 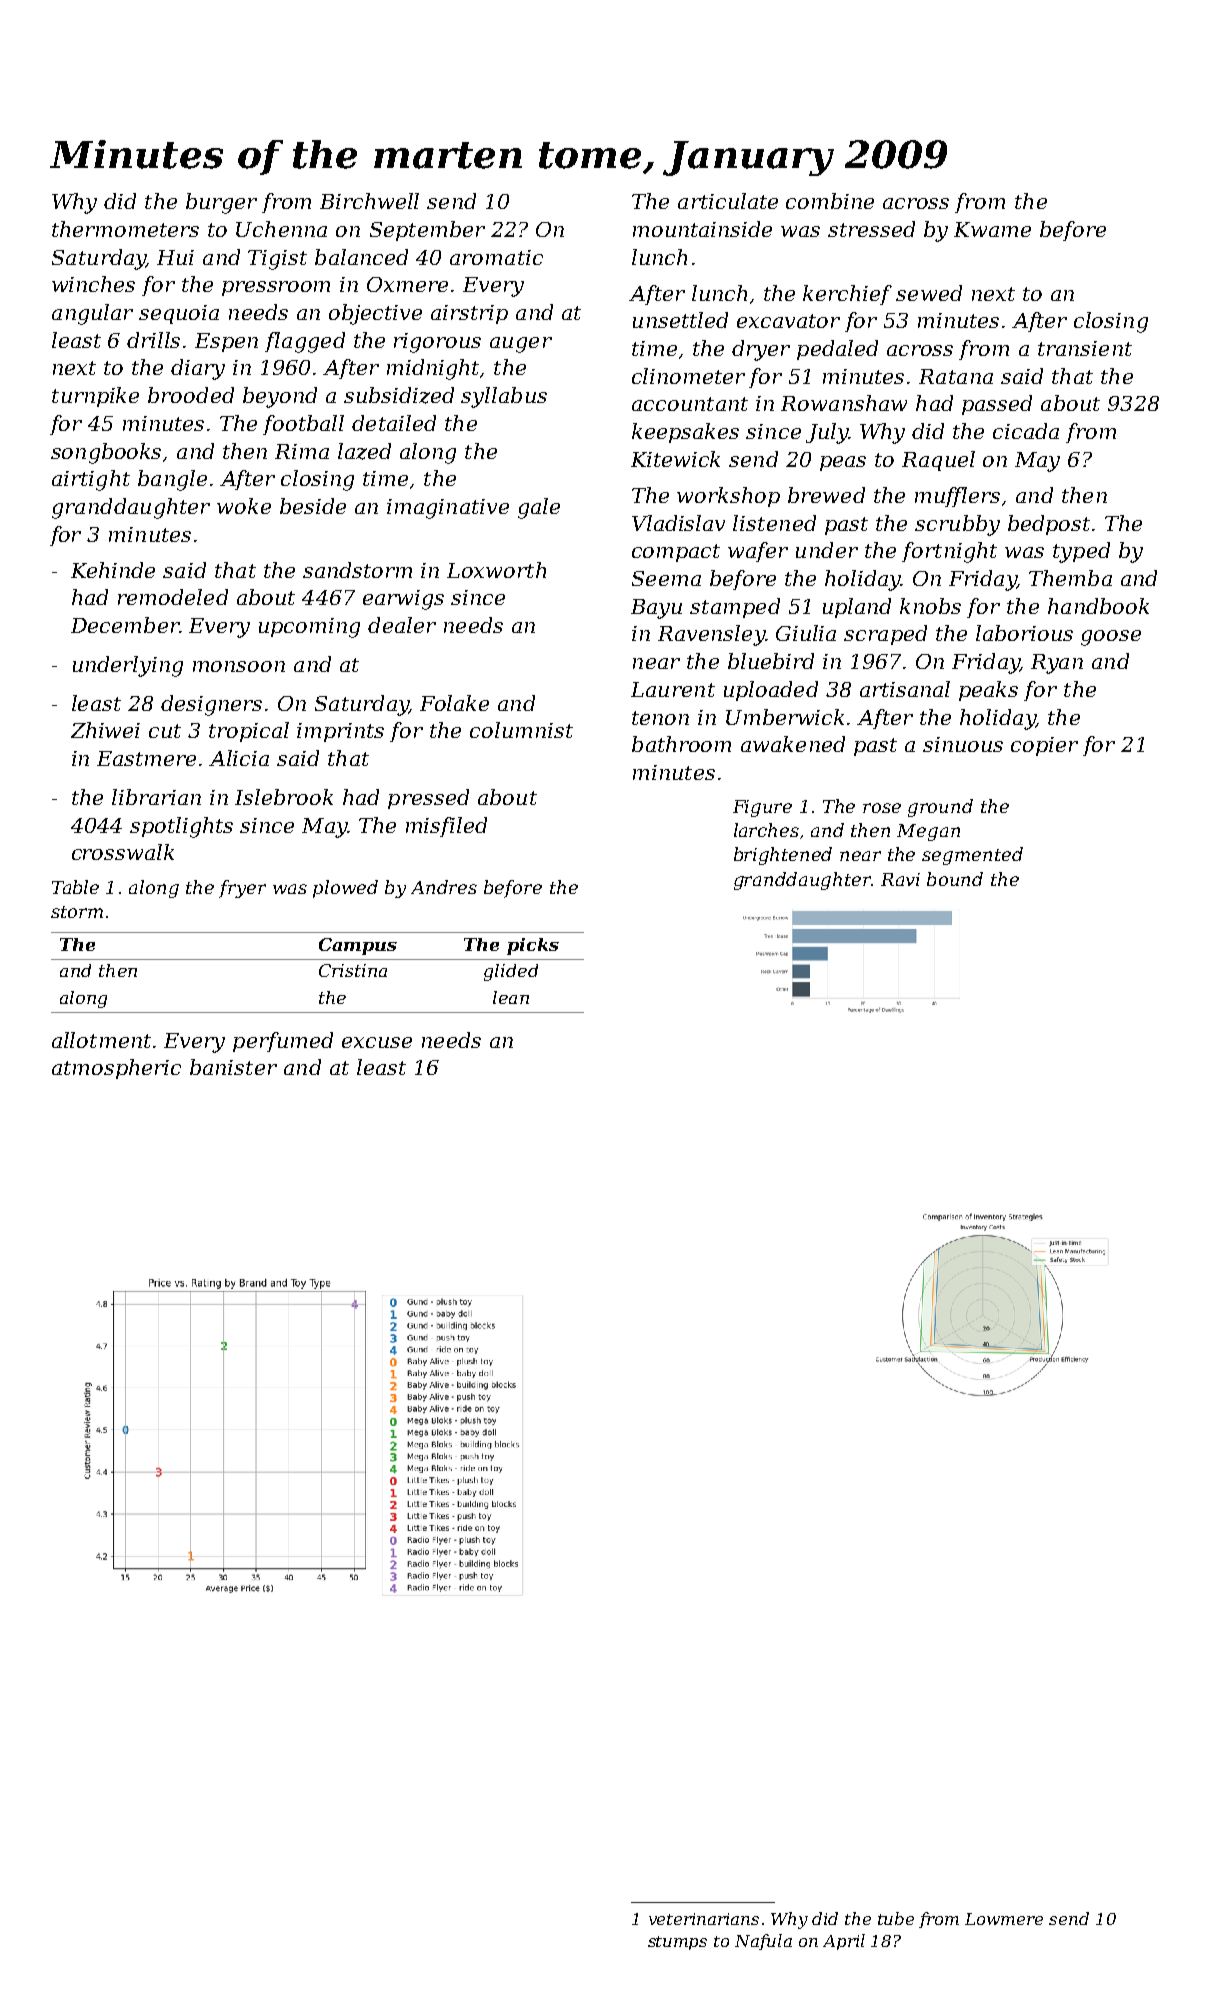 I want to click on banister, so click(x=233, y=1067).
